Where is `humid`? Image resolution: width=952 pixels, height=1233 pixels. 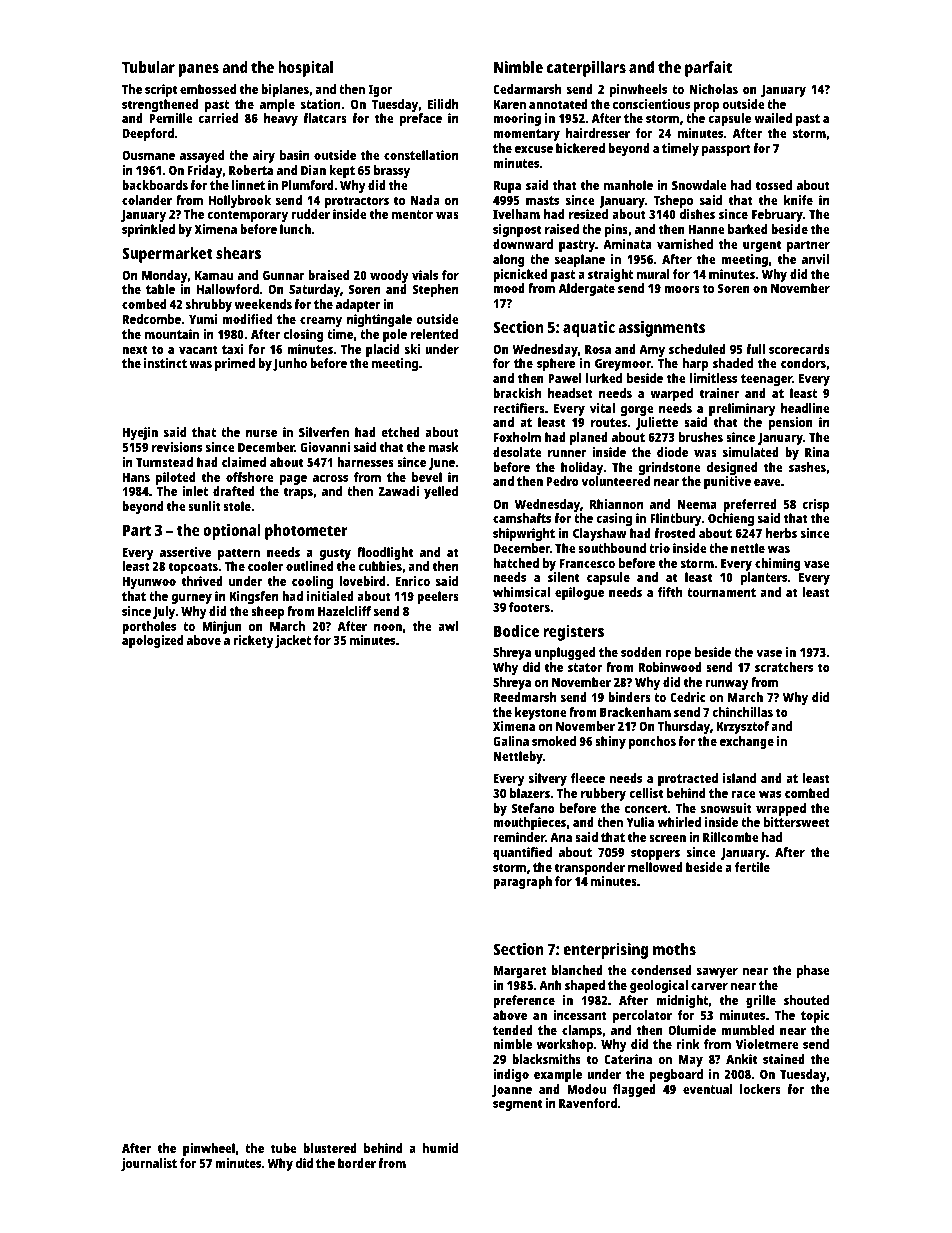 humid is located at coordinates (440, 1148).
